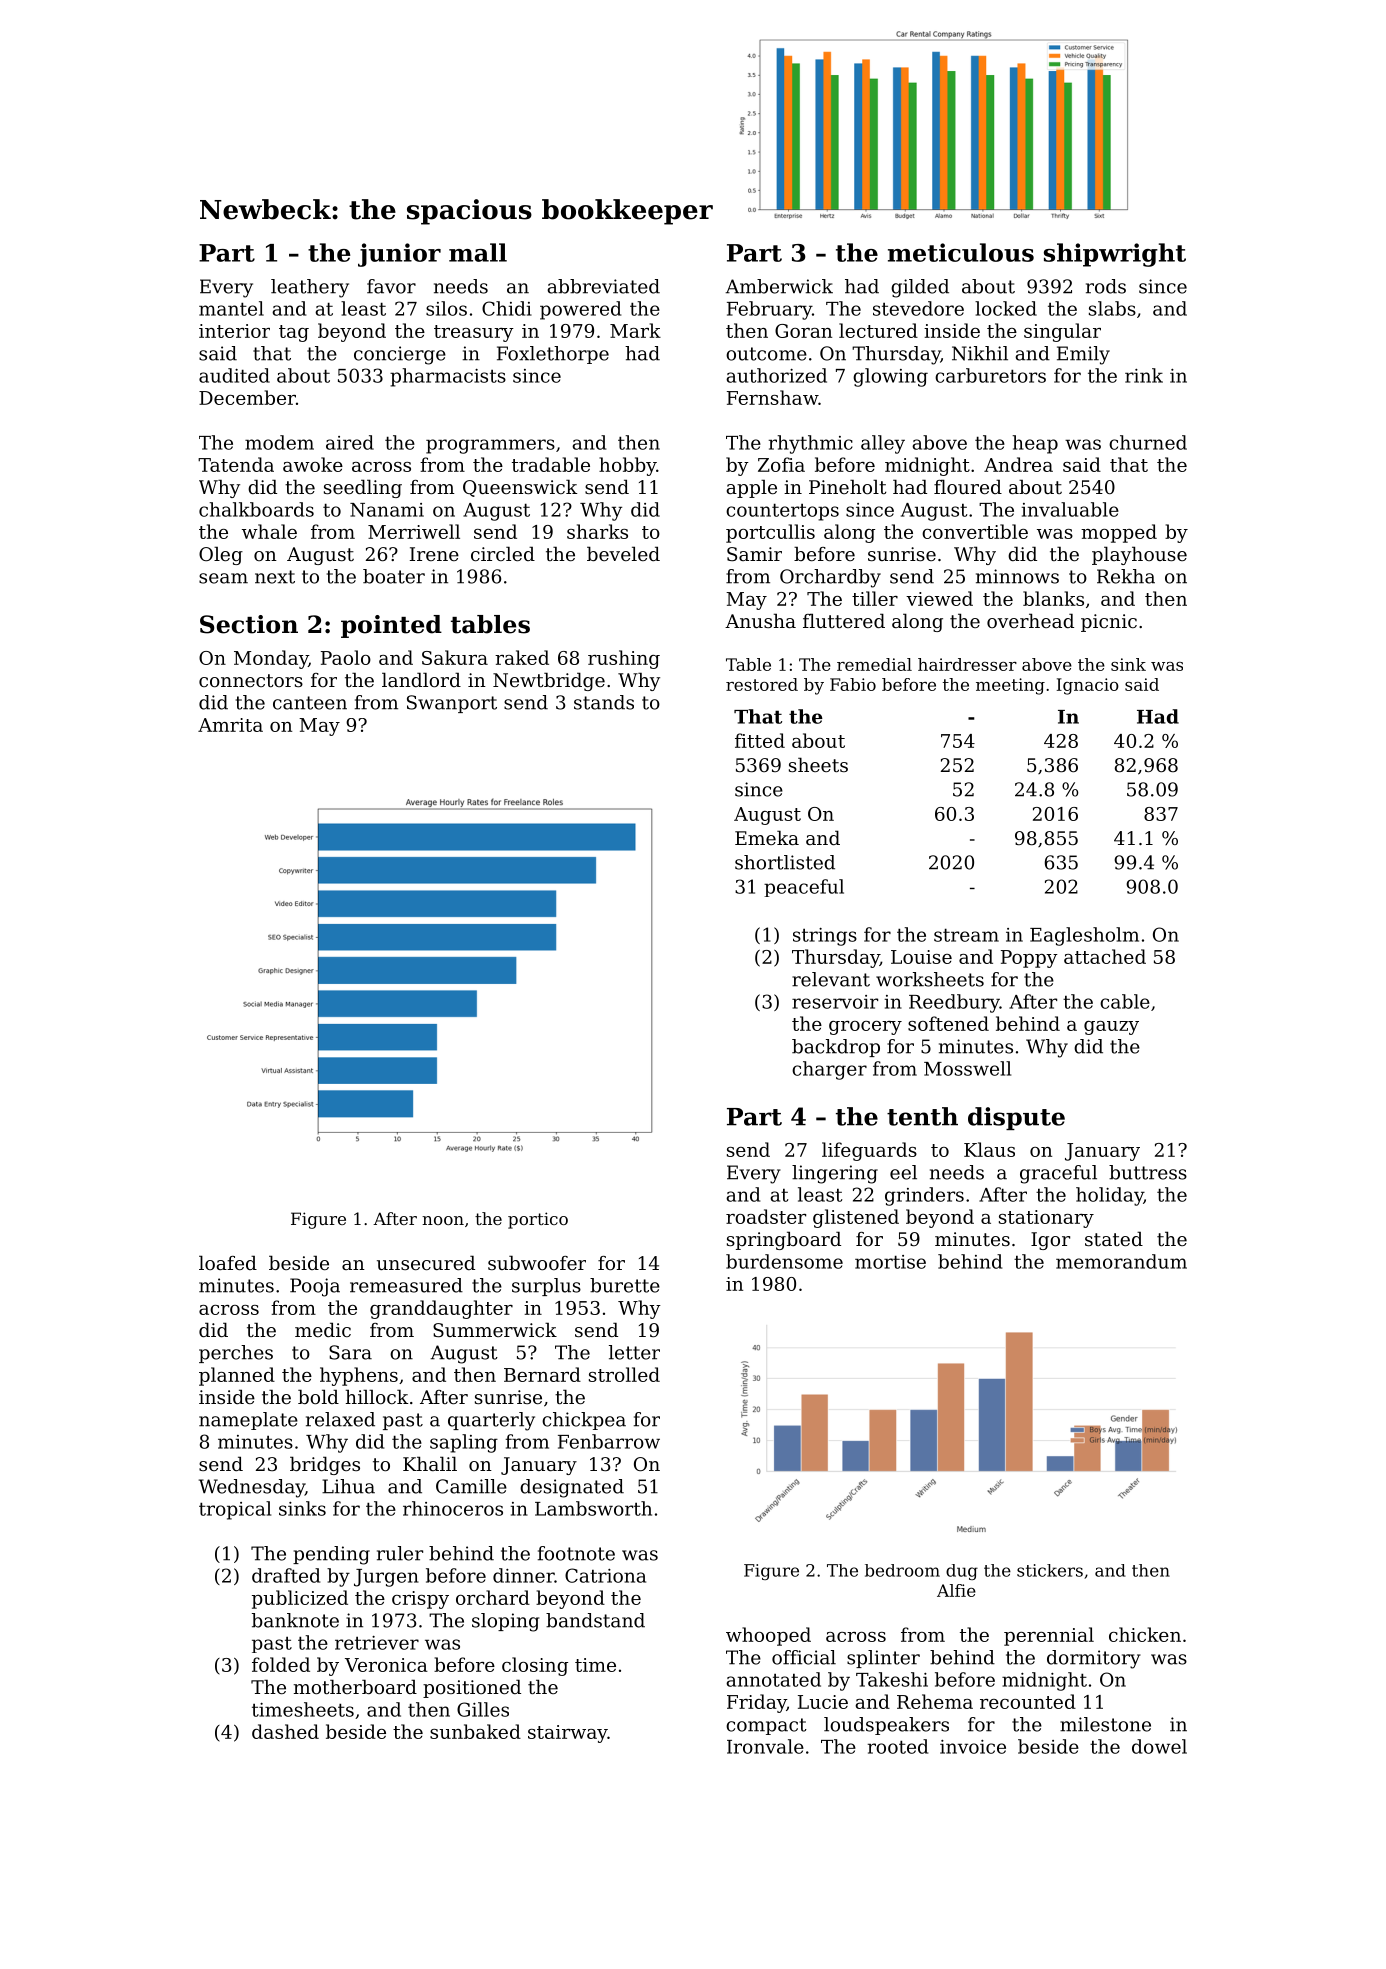 This document has height=1969, width=1386. I want to click on Amberwick, so click(779, 286).
